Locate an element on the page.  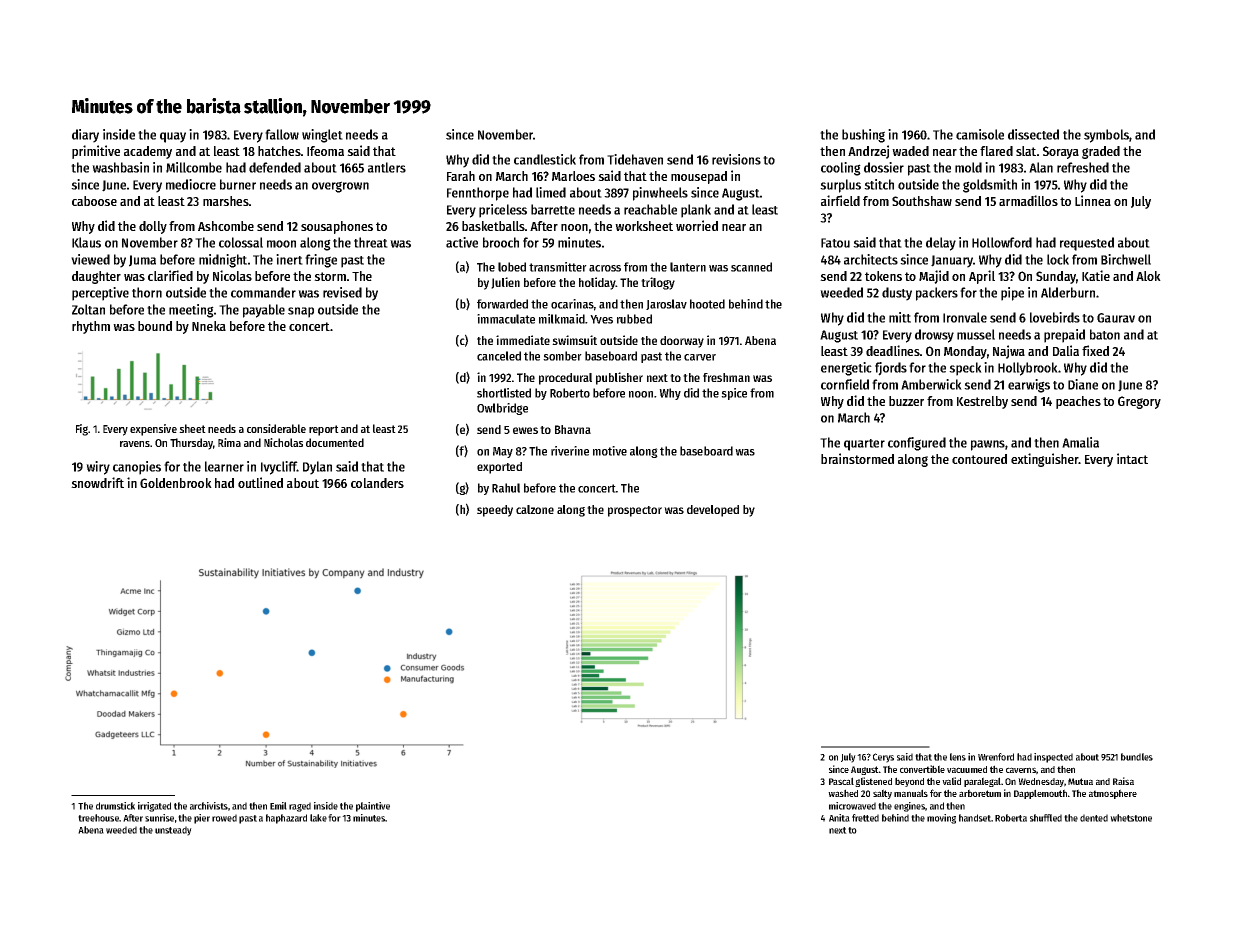
Tidehaven is located at coordinates (635, 159).
